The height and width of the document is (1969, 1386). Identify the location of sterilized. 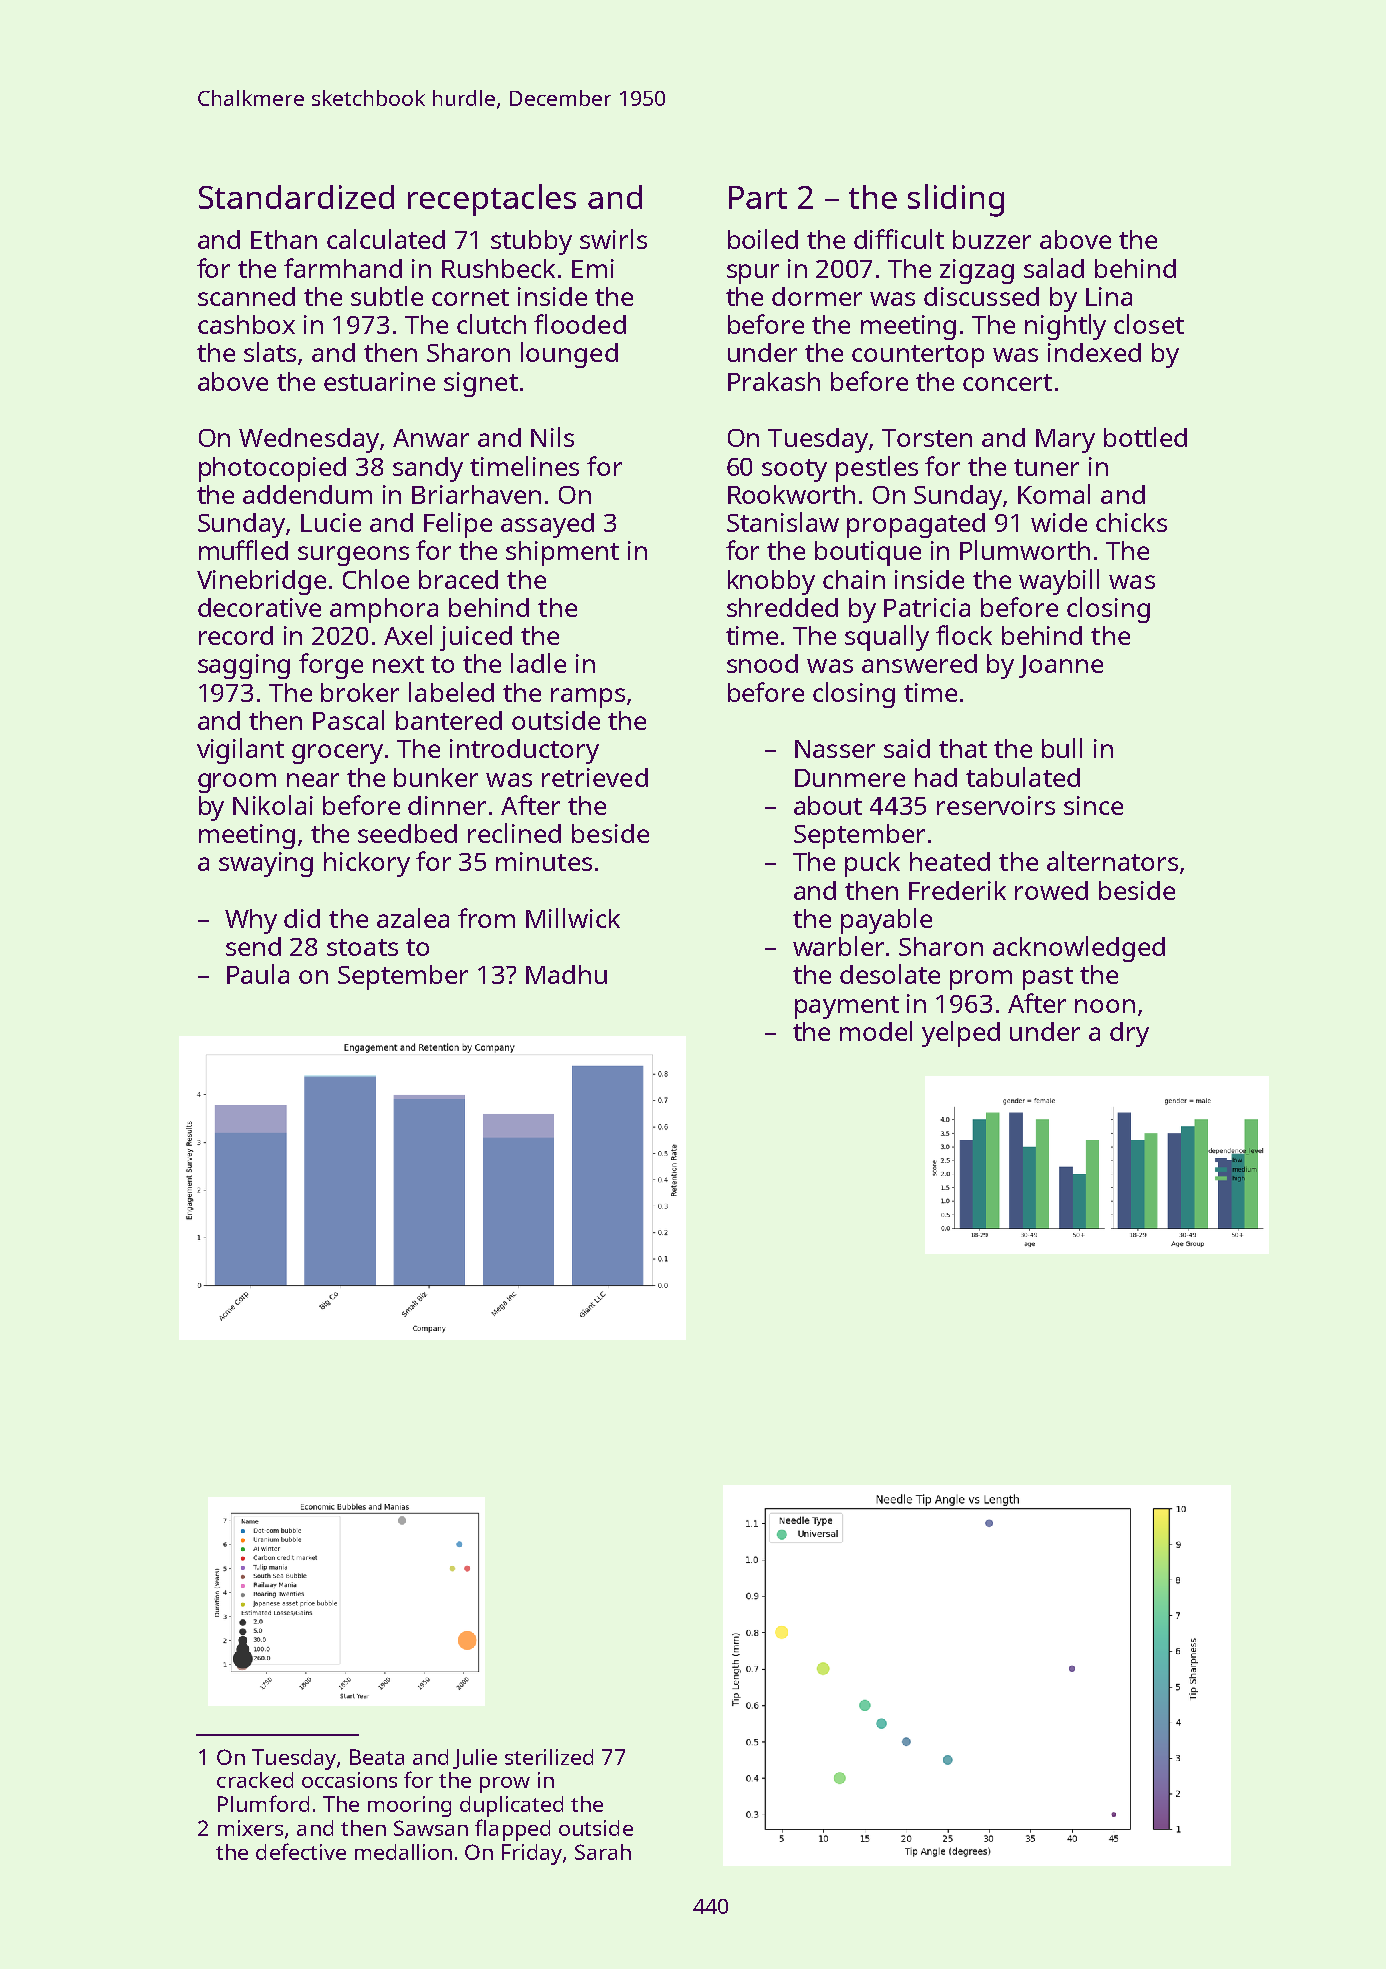
(549, 1757).
